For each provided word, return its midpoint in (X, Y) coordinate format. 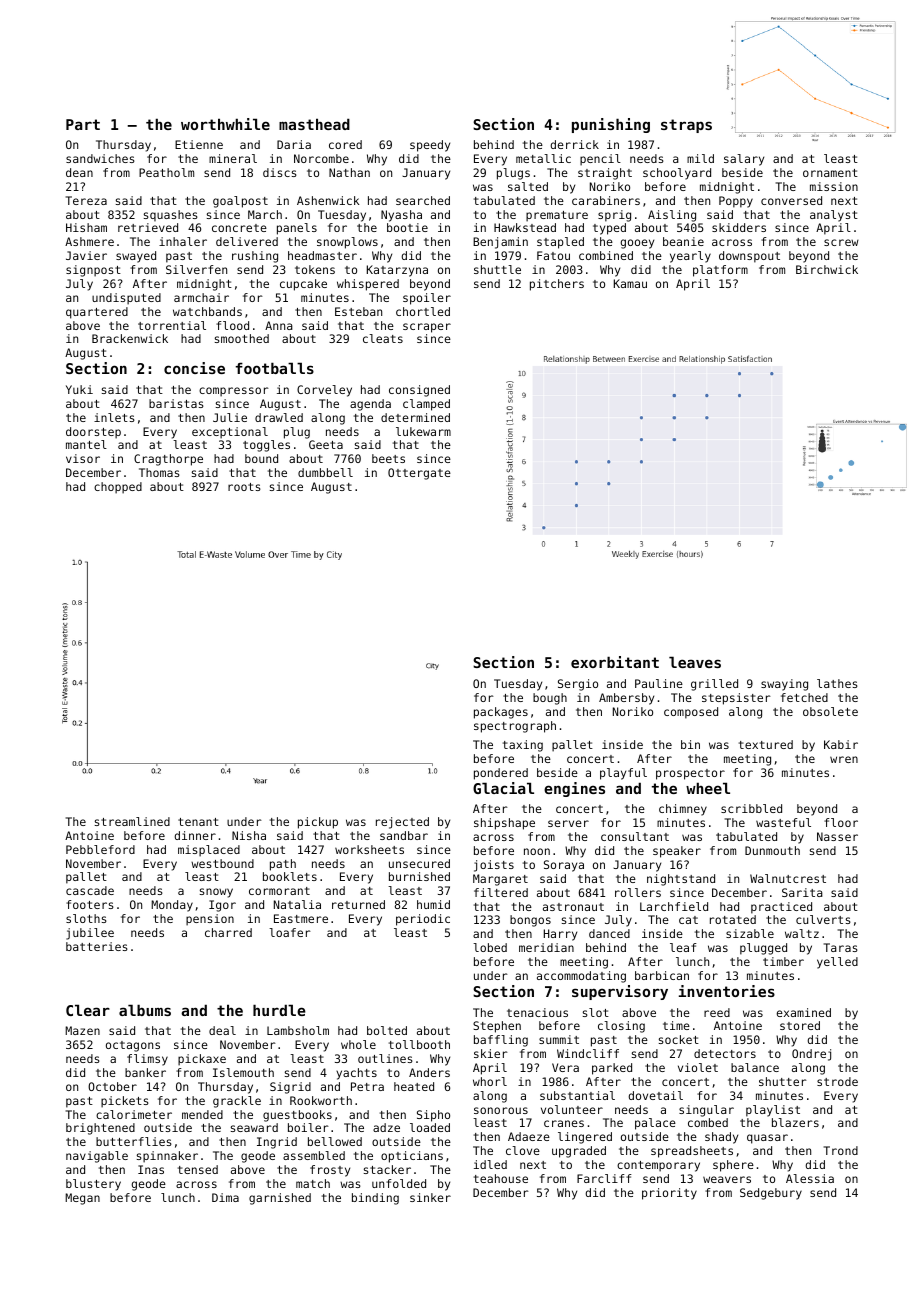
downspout (749, 257)
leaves (695, 662)
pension (210, 920)
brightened (100, 1129)
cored (345, 144)
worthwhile (225, 124)
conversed (791, 200)
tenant (198, 822)
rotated (733, 919)
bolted (387, 1030)
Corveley (324, 391)
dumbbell (325, 472)
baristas (176, 403)
